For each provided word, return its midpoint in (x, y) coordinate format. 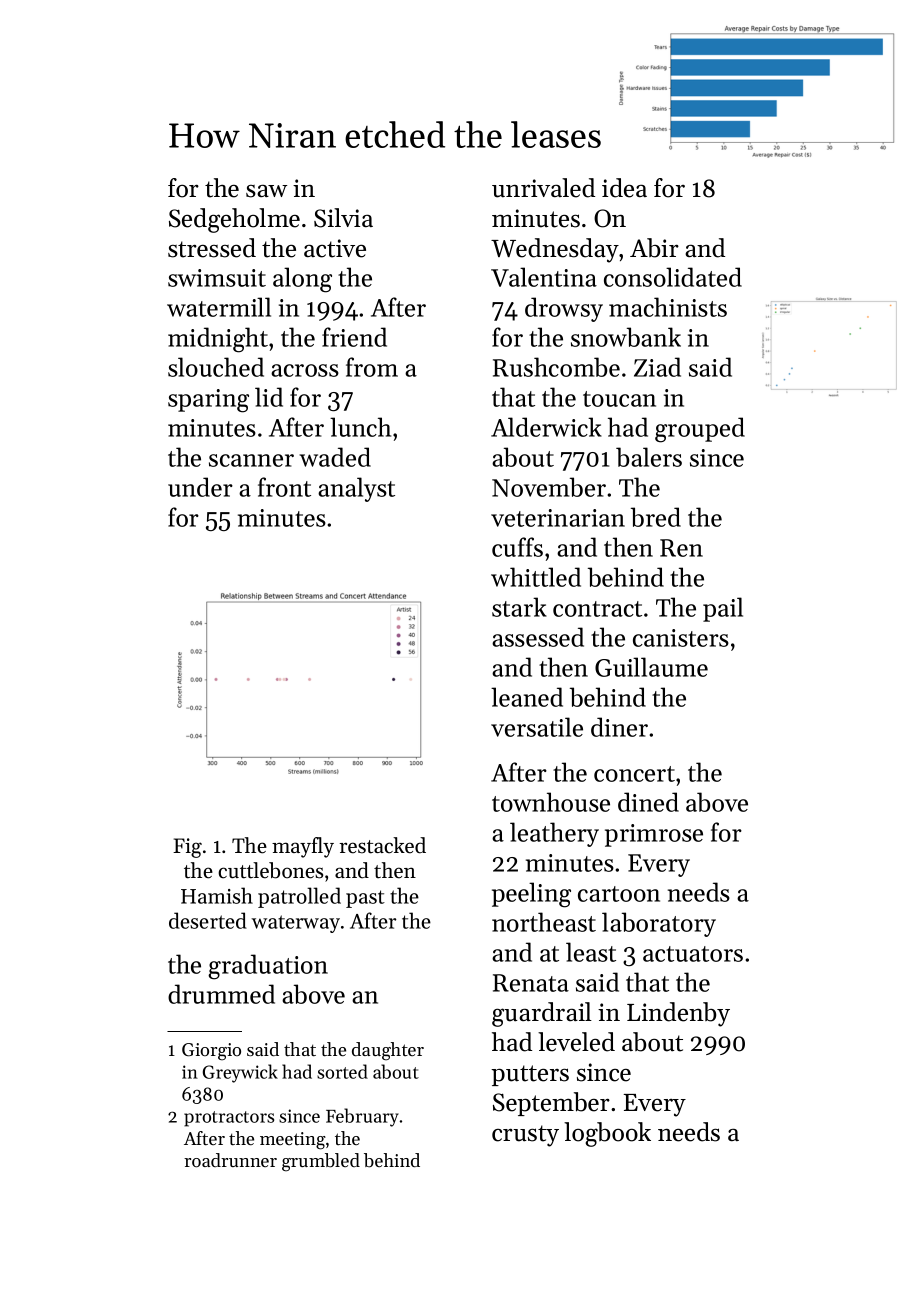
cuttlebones (270, 870)
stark (519, 607)
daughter (388, 1051)
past (365, 899)
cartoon (619, 894)
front (284, 487)
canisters (681, 638)
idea (624, 188)
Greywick (240, 1073)
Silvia (343, 218)
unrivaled (543, 188)
